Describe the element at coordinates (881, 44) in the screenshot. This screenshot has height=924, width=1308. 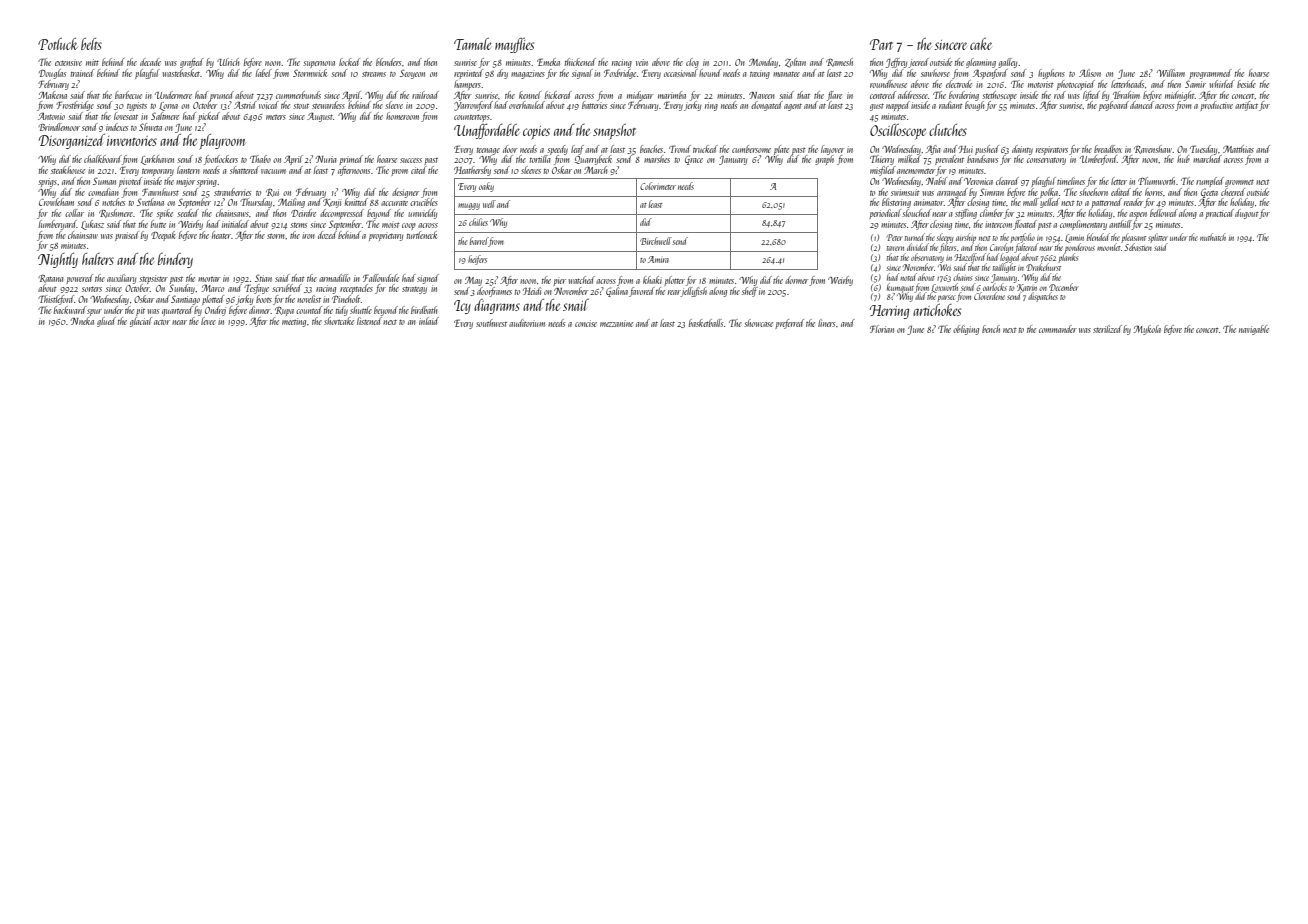
I see `Part` at that location.
